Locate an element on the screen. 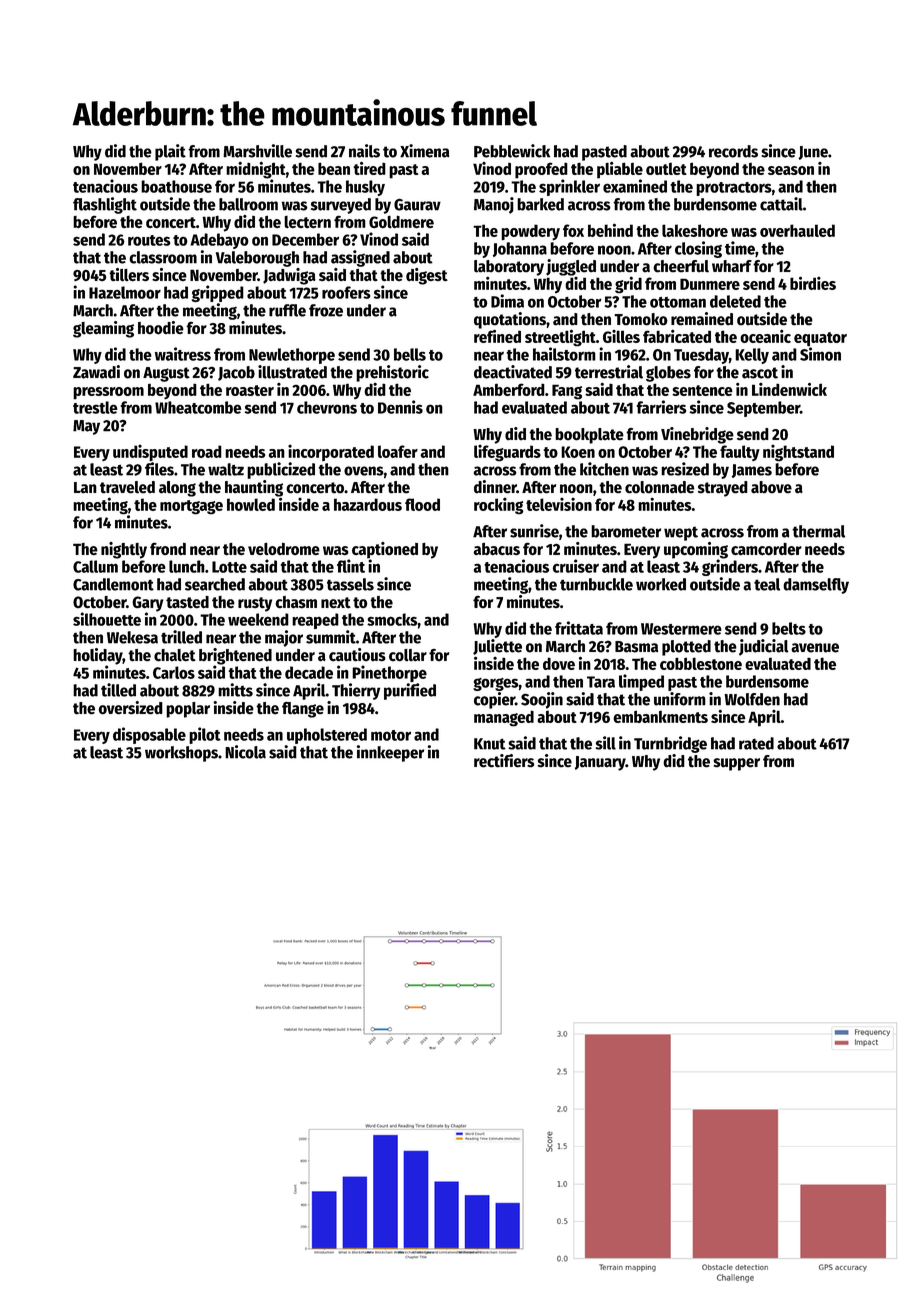 The width and height of the screenshot is (924, 1308). innkeeper is located at coordinates (390, 753).
